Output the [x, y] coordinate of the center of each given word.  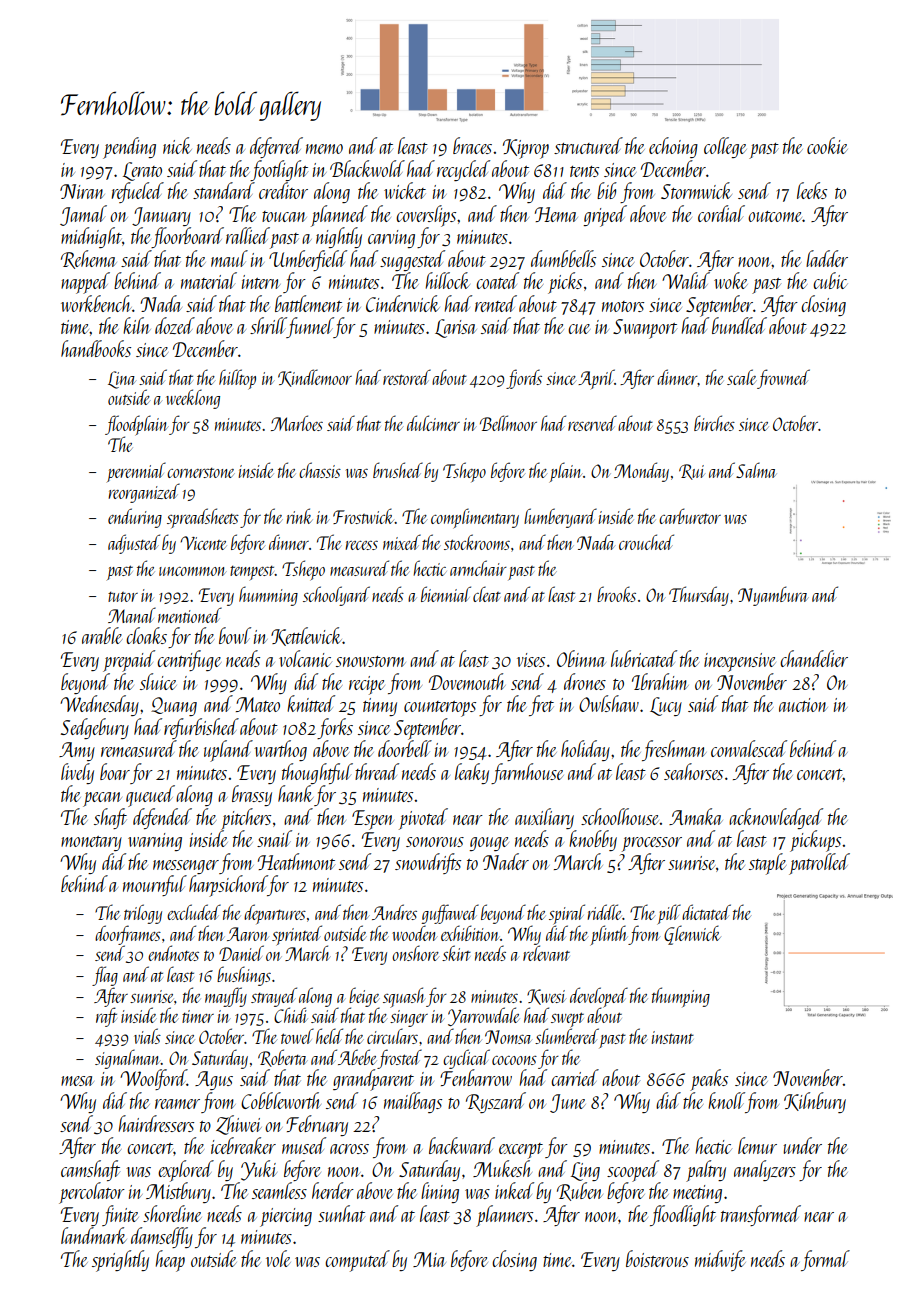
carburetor [690, 516]
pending [129, 148]
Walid [686, 280]
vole [278, 1258]
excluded [194, 912]
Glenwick [692, 935]
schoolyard [336, 596]
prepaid [129, 661]
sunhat [341, 1213]
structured [588, 145]
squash [404, 997]
